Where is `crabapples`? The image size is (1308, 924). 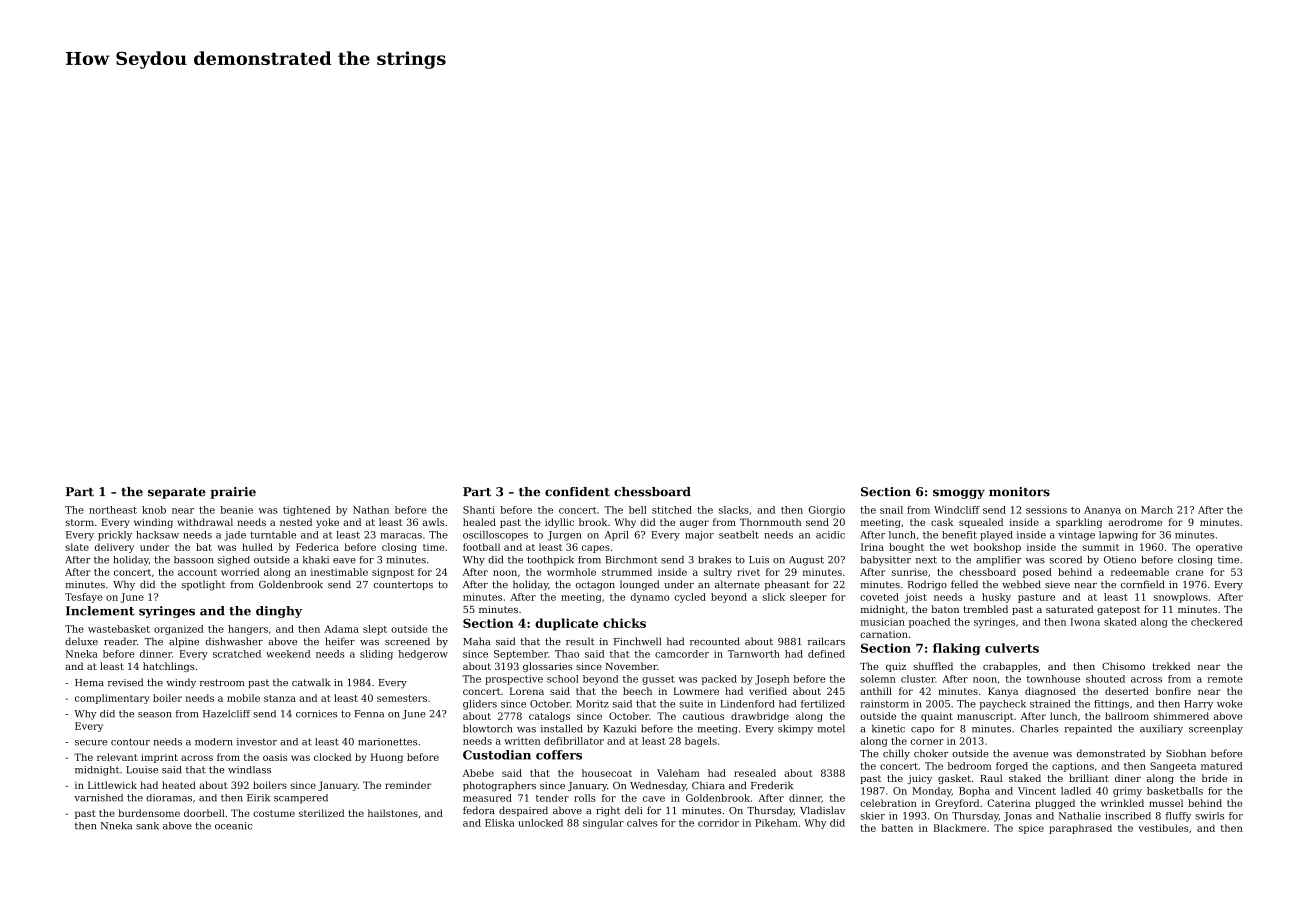
crabapples is located at coordinates (1010, 667).
